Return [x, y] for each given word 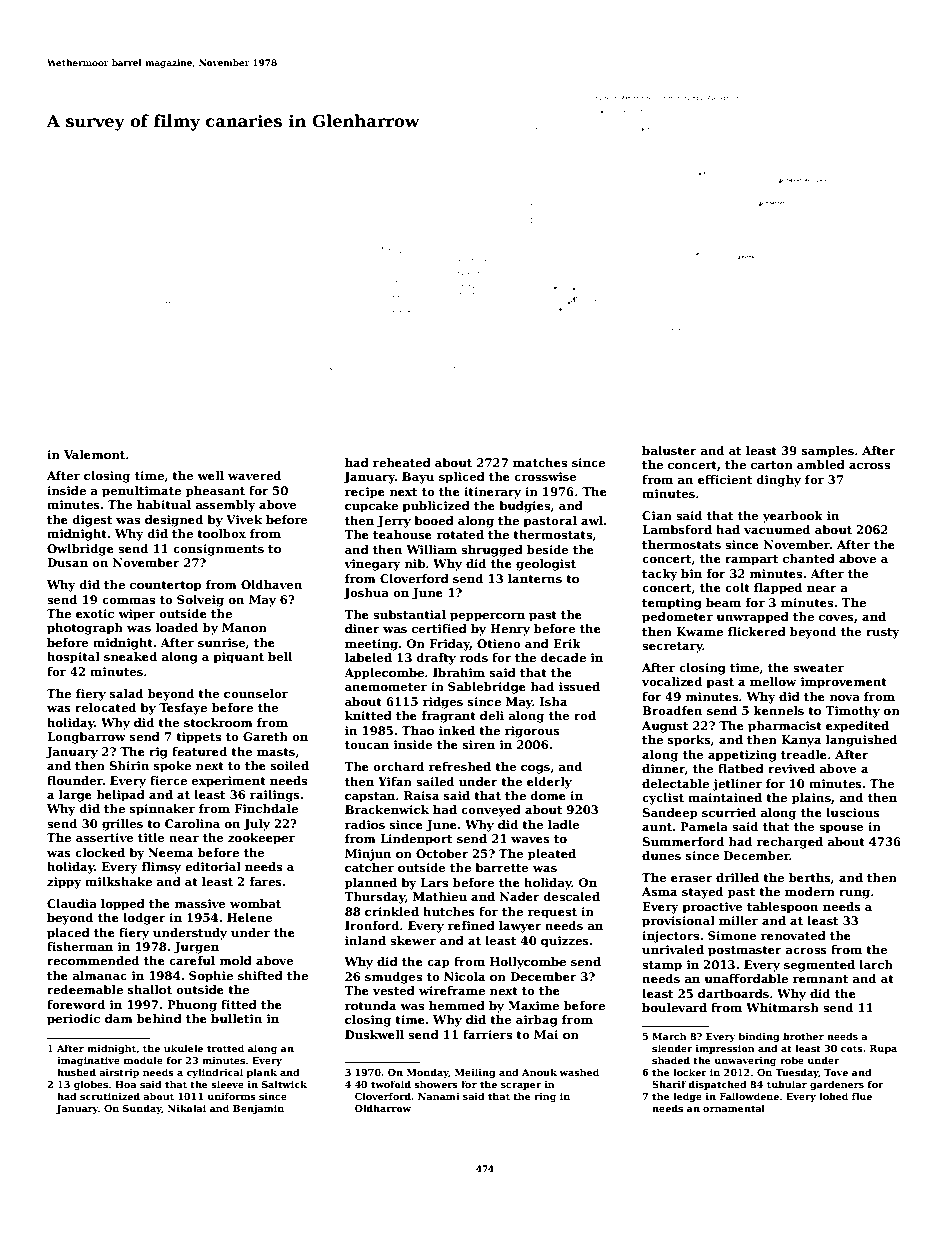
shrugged [492, 551]
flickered [757, 631]
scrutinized [110, 1096]
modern [810, 891]
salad [126, 693]
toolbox [221, 533]
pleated [552, 855]
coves [836, 618]
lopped [123, 905]
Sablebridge [487, 688]
